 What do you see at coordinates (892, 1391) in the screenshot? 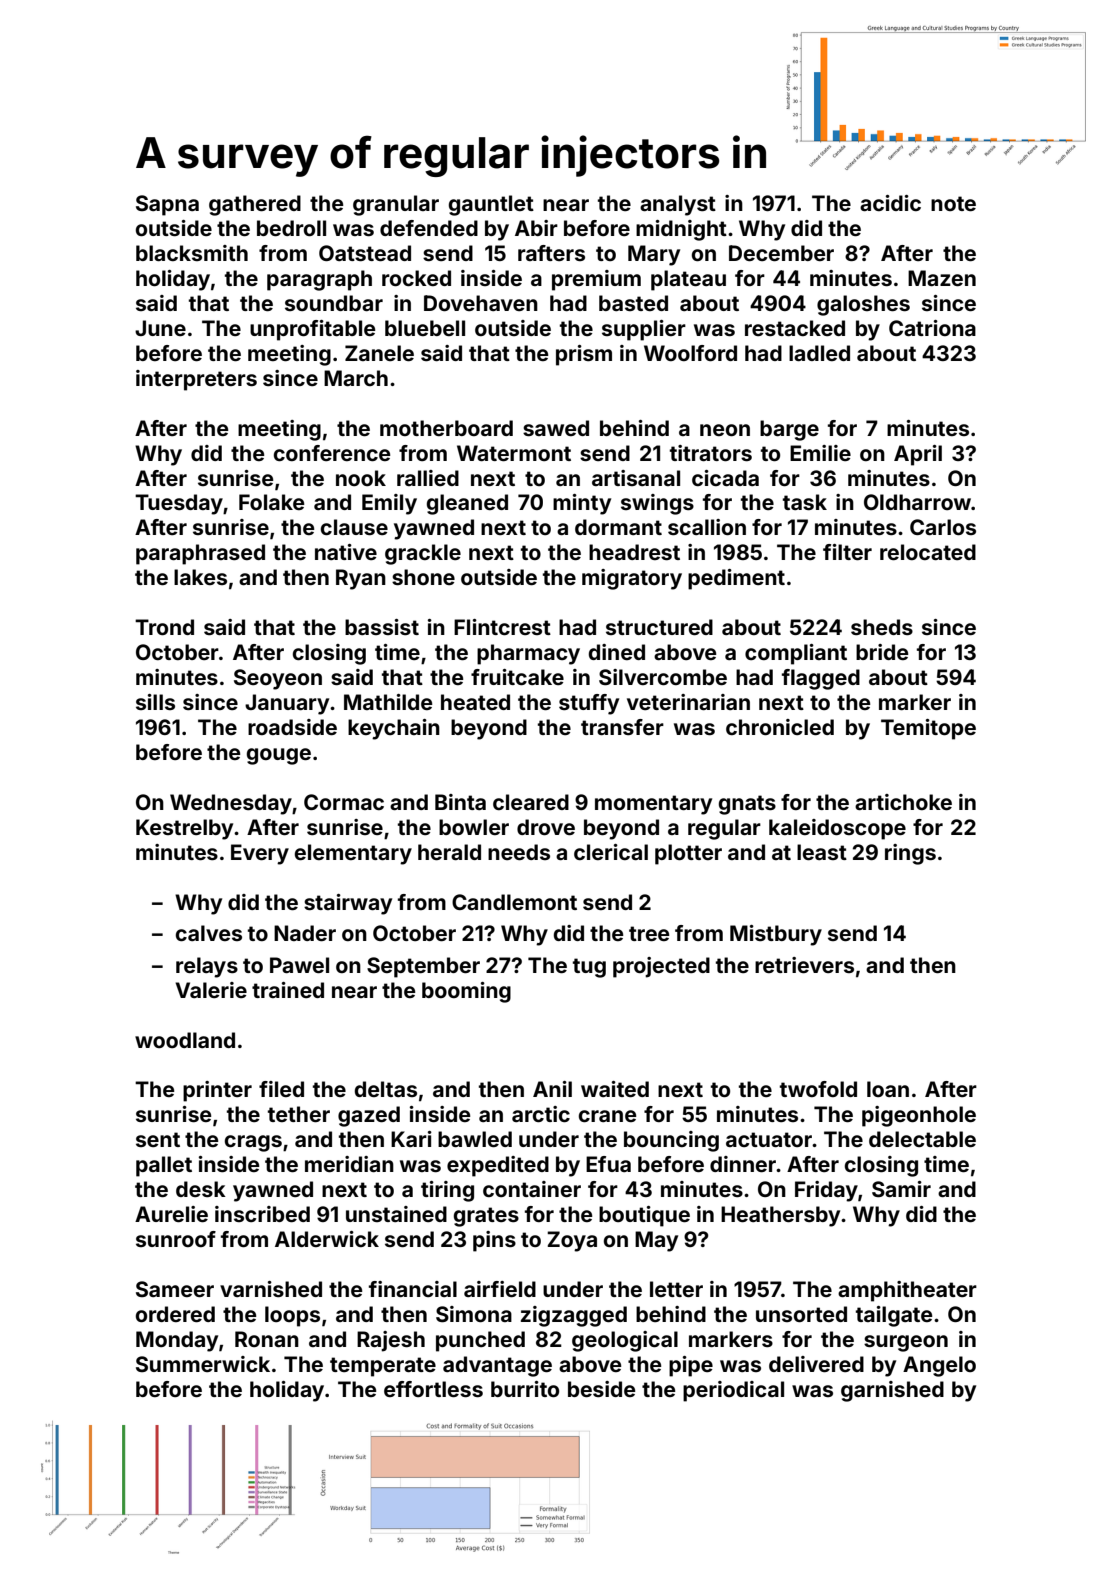
I see `garnished` at bounding box center [892, 1391].
